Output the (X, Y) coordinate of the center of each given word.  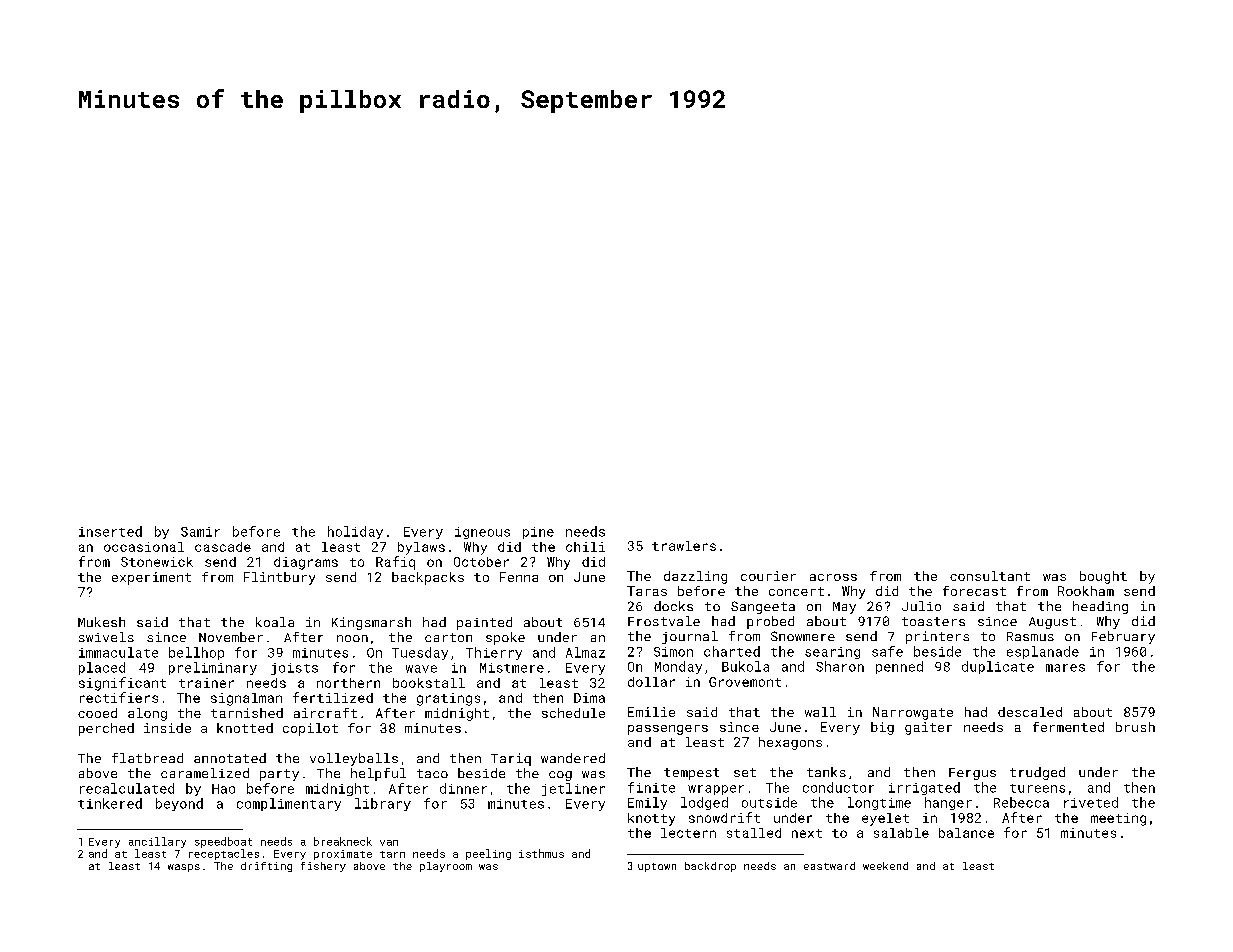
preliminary (213, 668)
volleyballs (354, 759)
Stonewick (157, 562)
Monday (678, 667)
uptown (657, 867)
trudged (1037, 773)
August (1052, 623)
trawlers (684, 546)
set (745, 772)
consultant (990, 576)
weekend (885, 866)
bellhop (196, 653)
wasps (184, 868)
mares (1065, 668)
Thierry (494, 653)
